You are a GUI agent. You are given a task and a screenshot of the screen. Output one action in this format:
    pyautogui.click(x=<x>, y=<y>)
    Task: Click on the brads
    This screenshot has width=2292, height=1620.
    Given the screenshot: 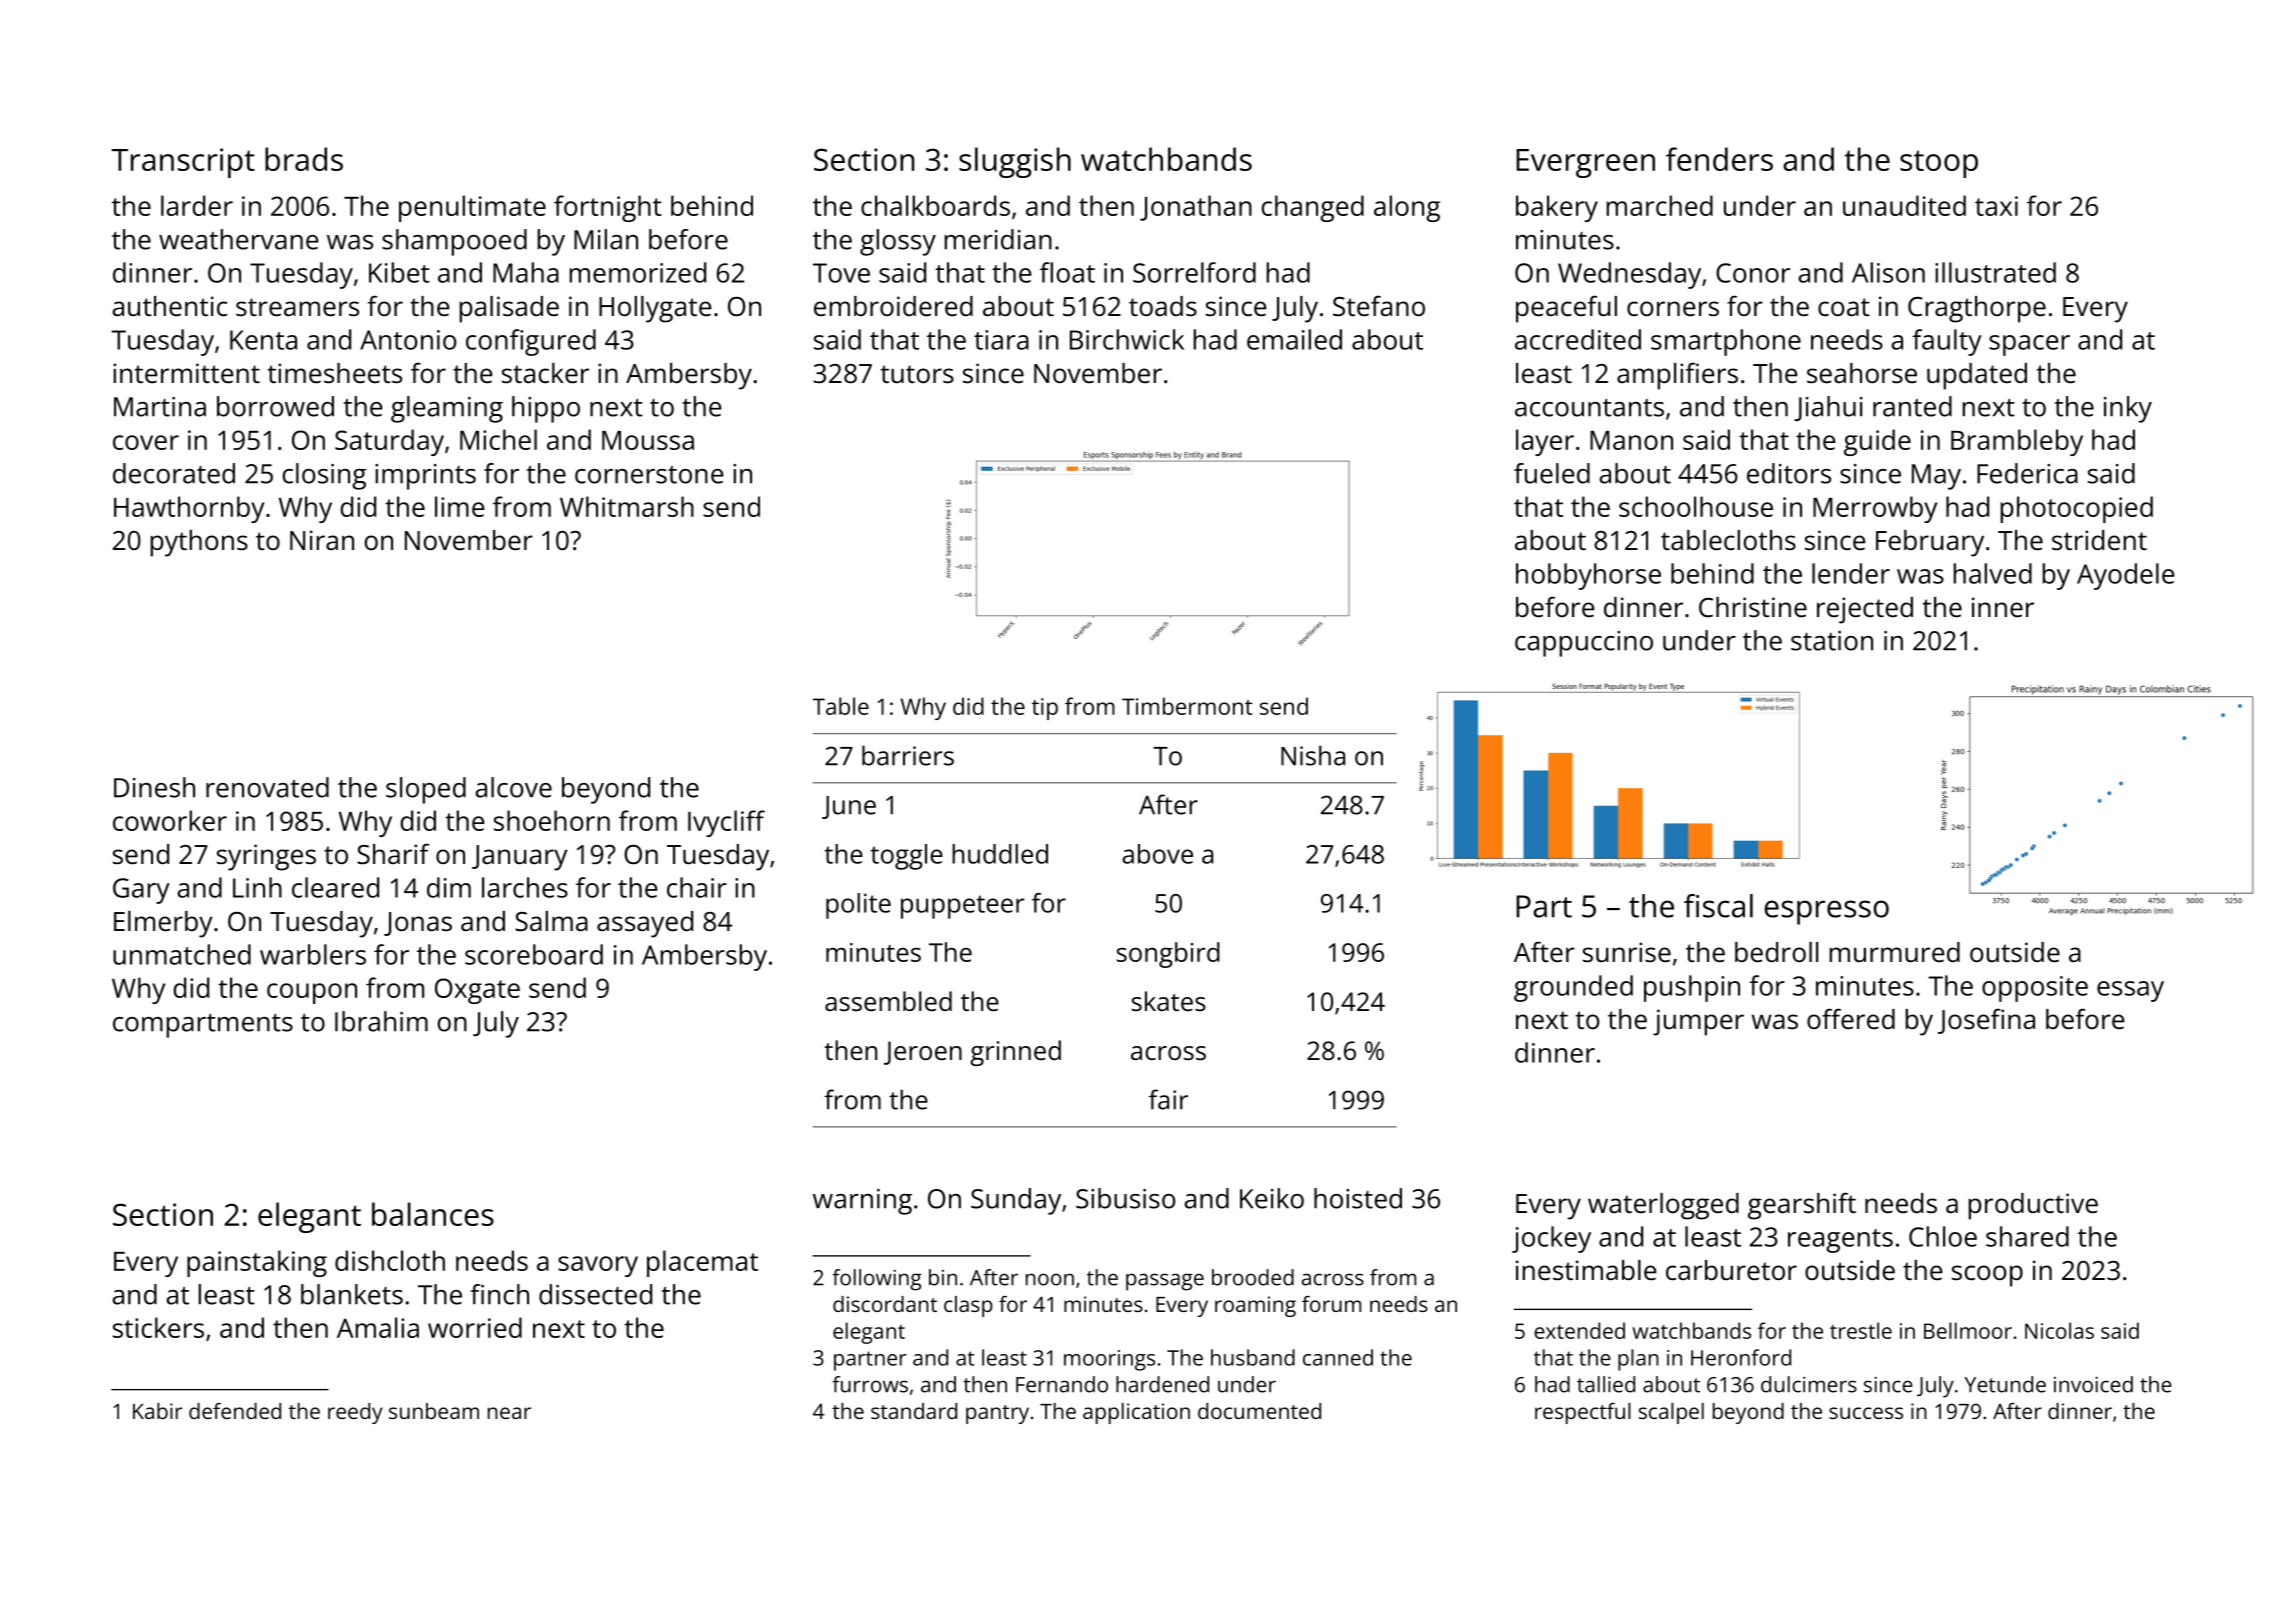 What is the action you would take?
    pyautogui.click(x=304, y=159)
